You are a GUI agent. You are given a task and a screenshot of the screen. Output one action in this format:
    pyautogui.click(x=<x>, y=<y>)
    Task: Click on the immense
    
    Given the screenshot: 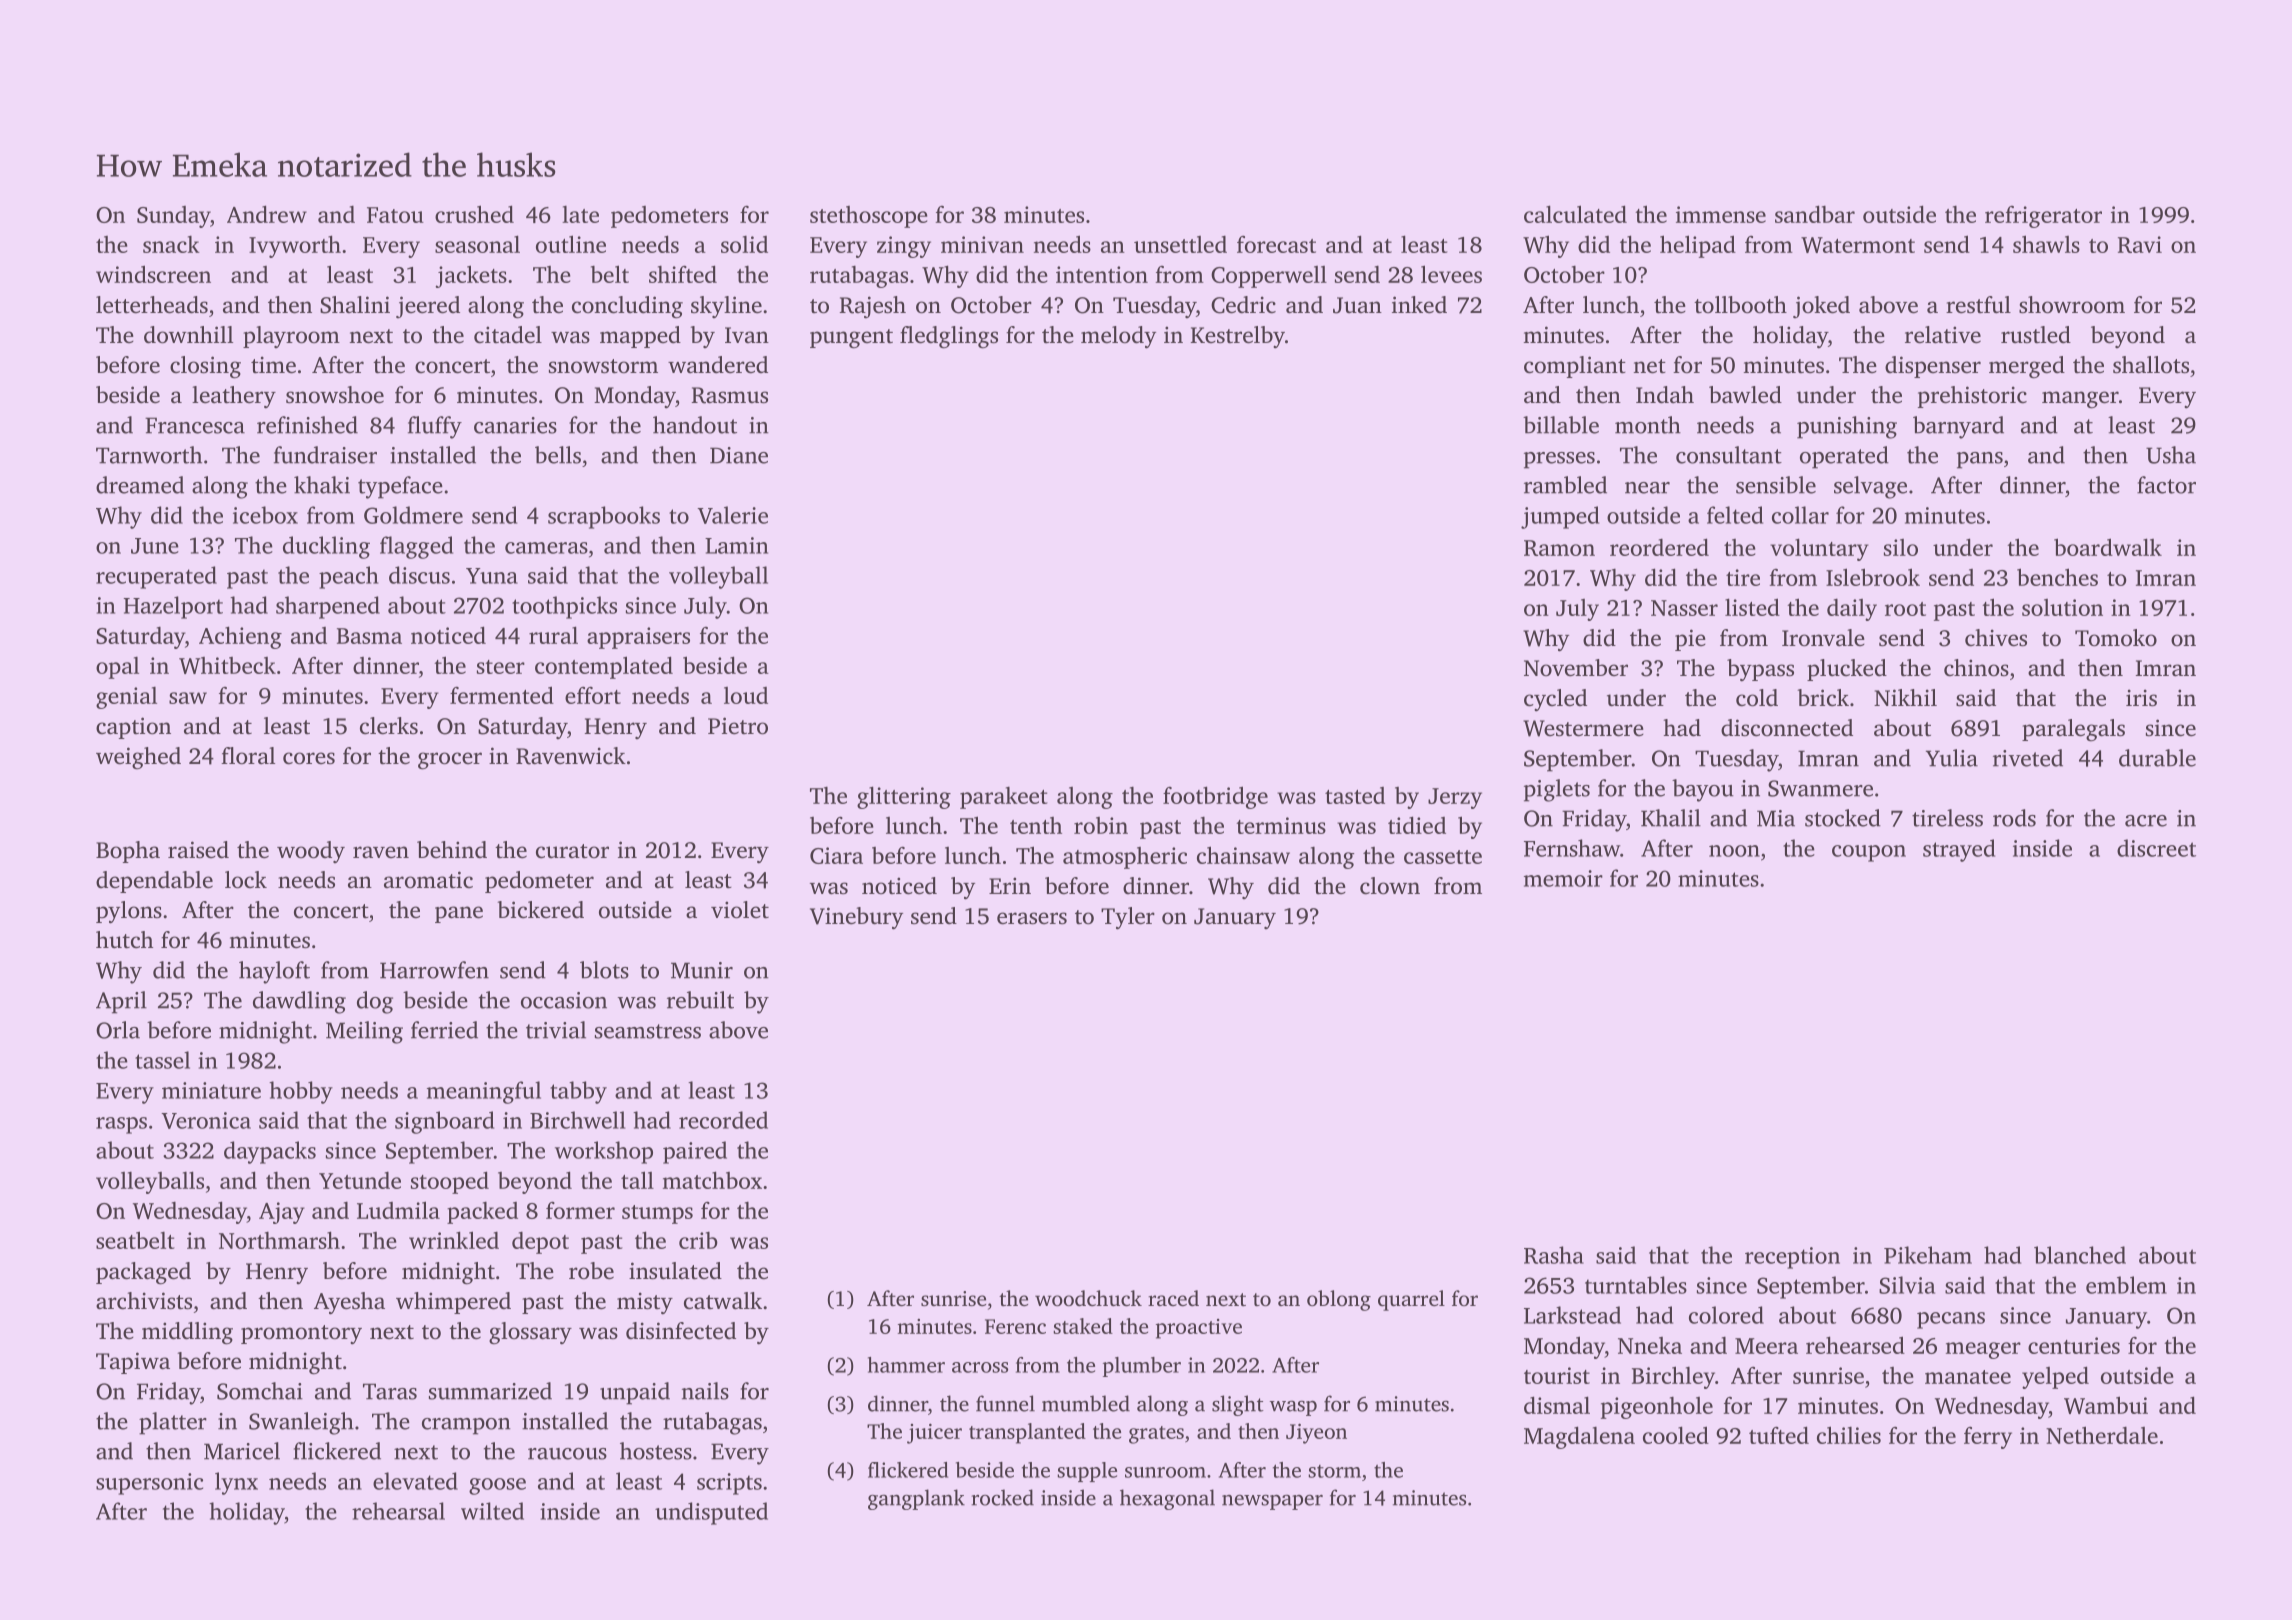 What is the action you would take?
    pyautogui.click(x=1721, y=214)
